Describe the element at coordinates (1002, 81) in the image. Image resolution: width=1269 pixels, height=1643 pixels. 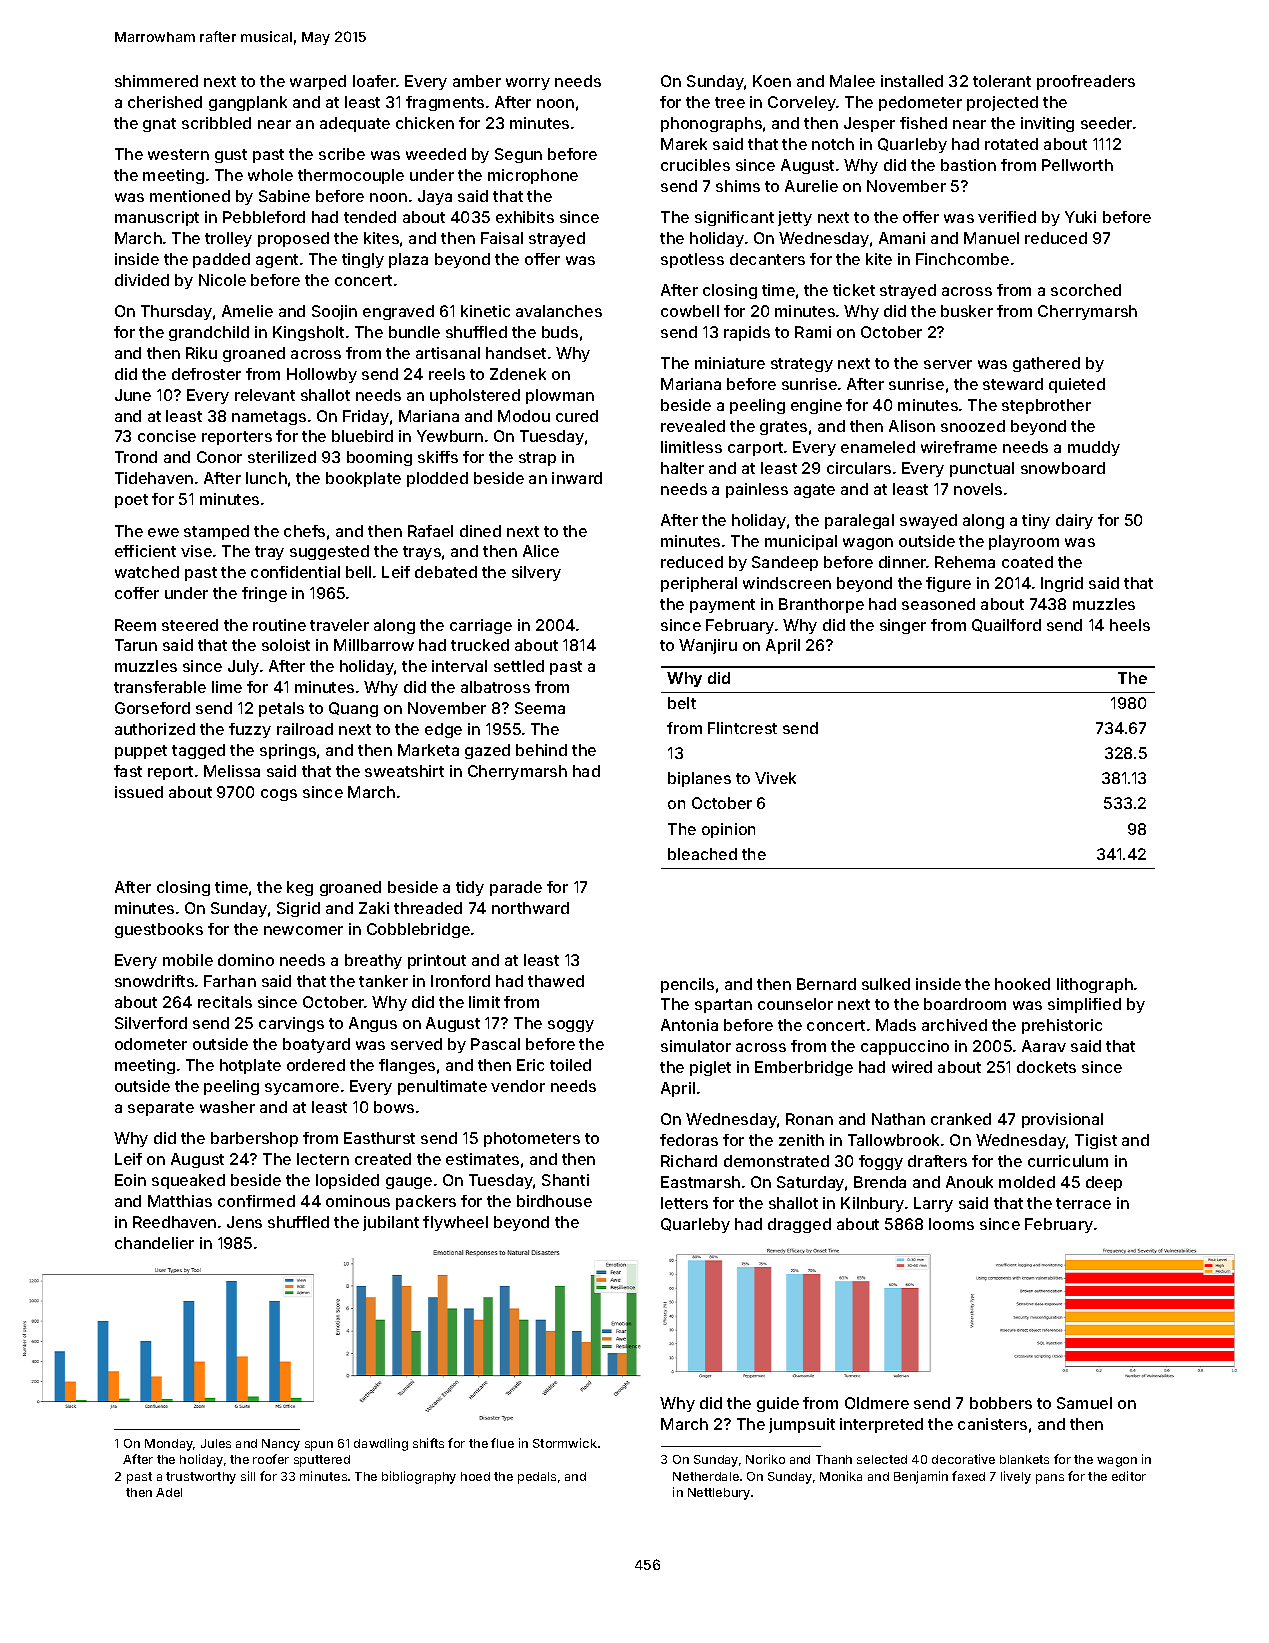
I see `tolerant` at that location.
